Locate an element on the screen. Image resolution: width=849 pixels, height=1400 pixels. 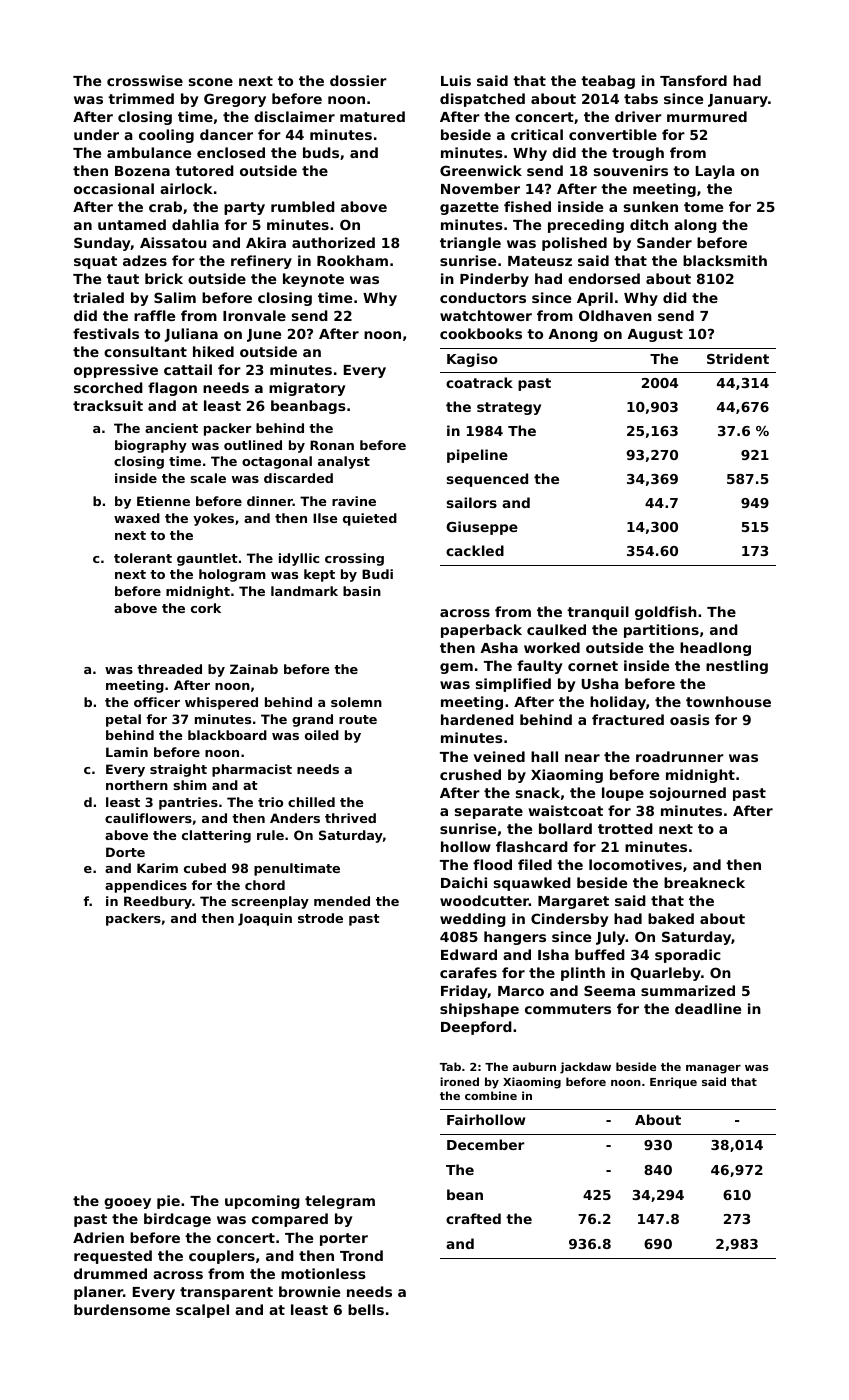
Strident is located at coordinates (738, 358).
